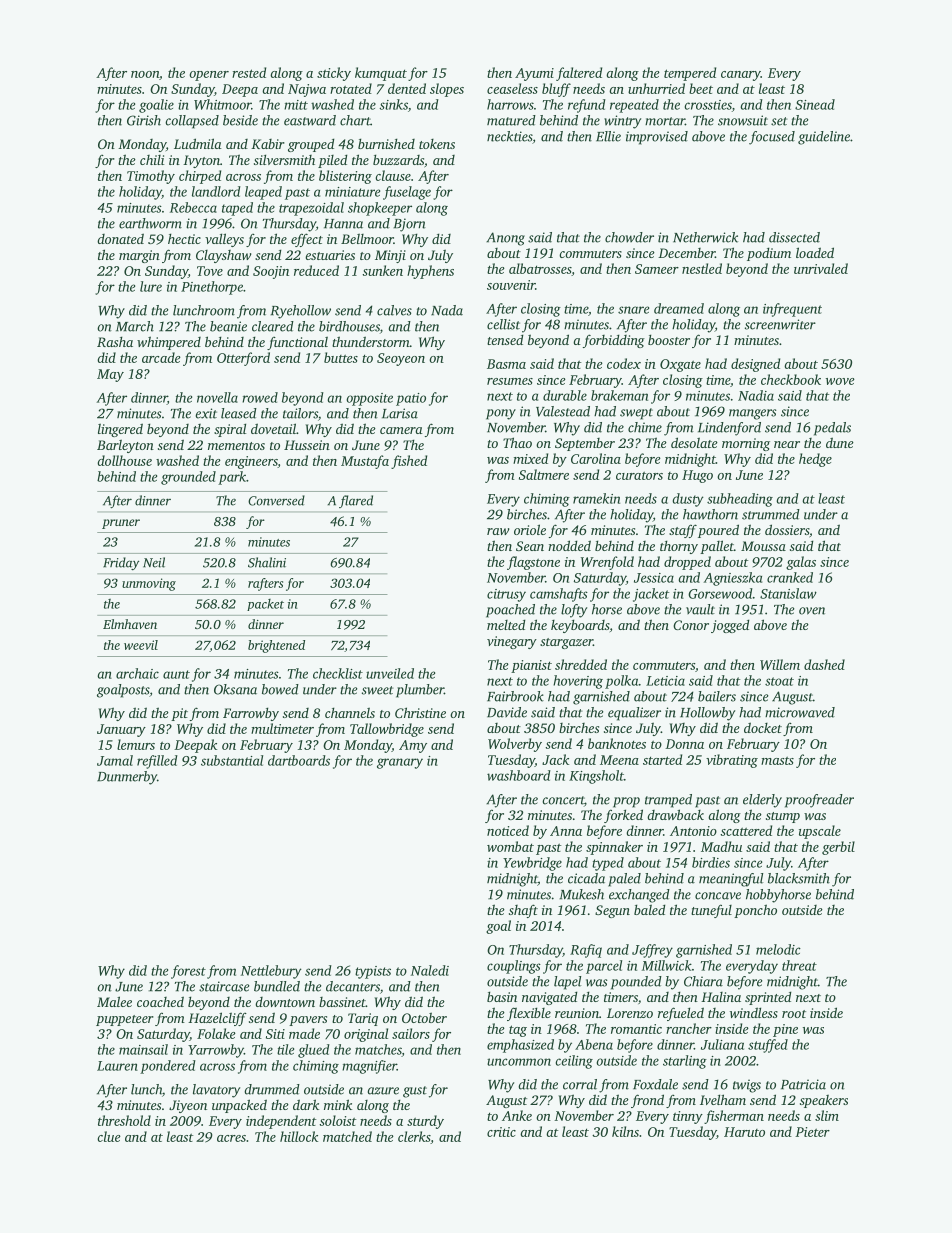  Describe the element at coordinates (530, 529) in the document. I see `oriole` at that location.
